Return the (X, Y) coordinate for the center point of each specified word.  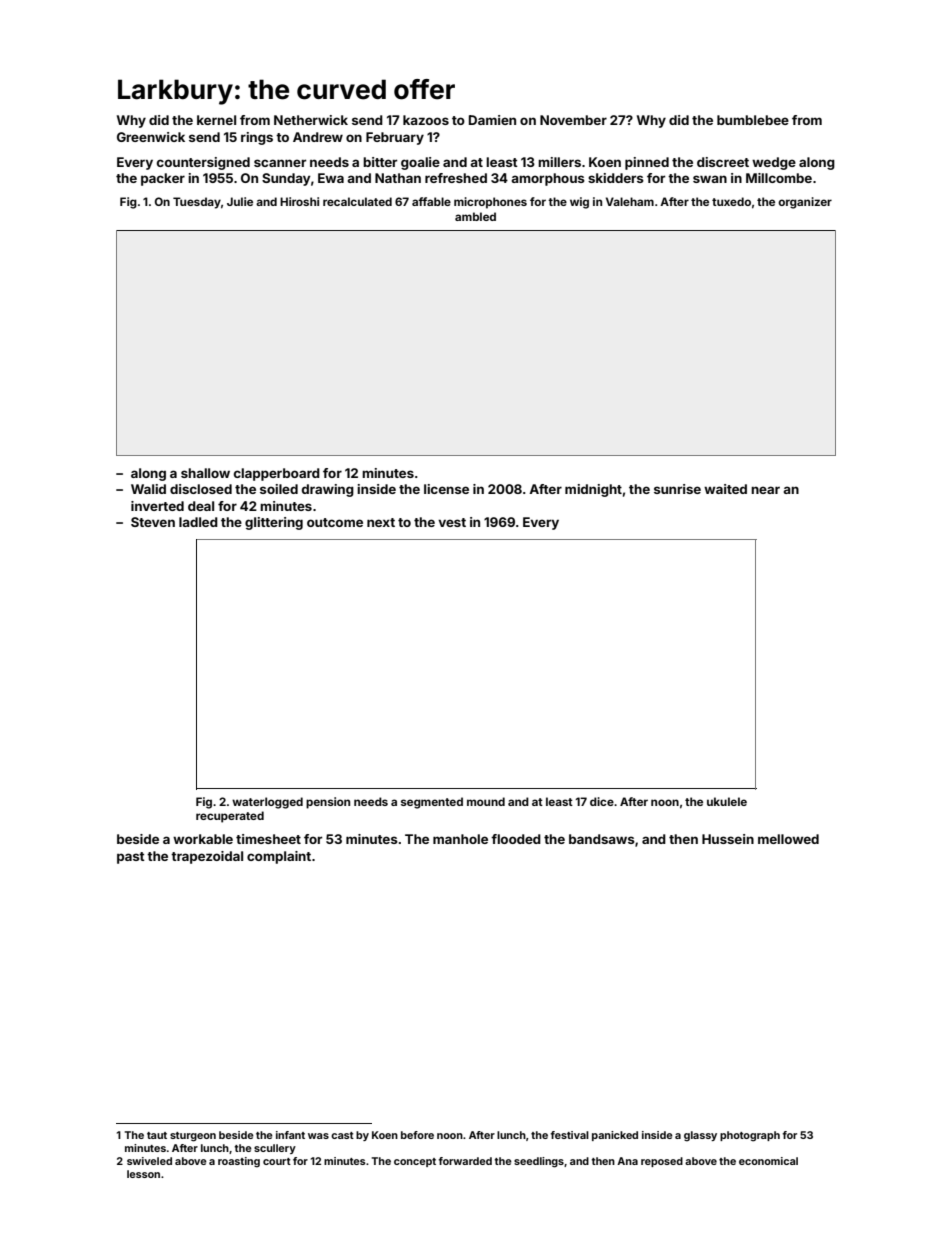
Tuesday (197, 203)
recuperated (230, 817)
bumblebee (753, 120)
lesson (143, 1174)
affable (431, 201)
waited (725, 489)
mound (486, 801)
